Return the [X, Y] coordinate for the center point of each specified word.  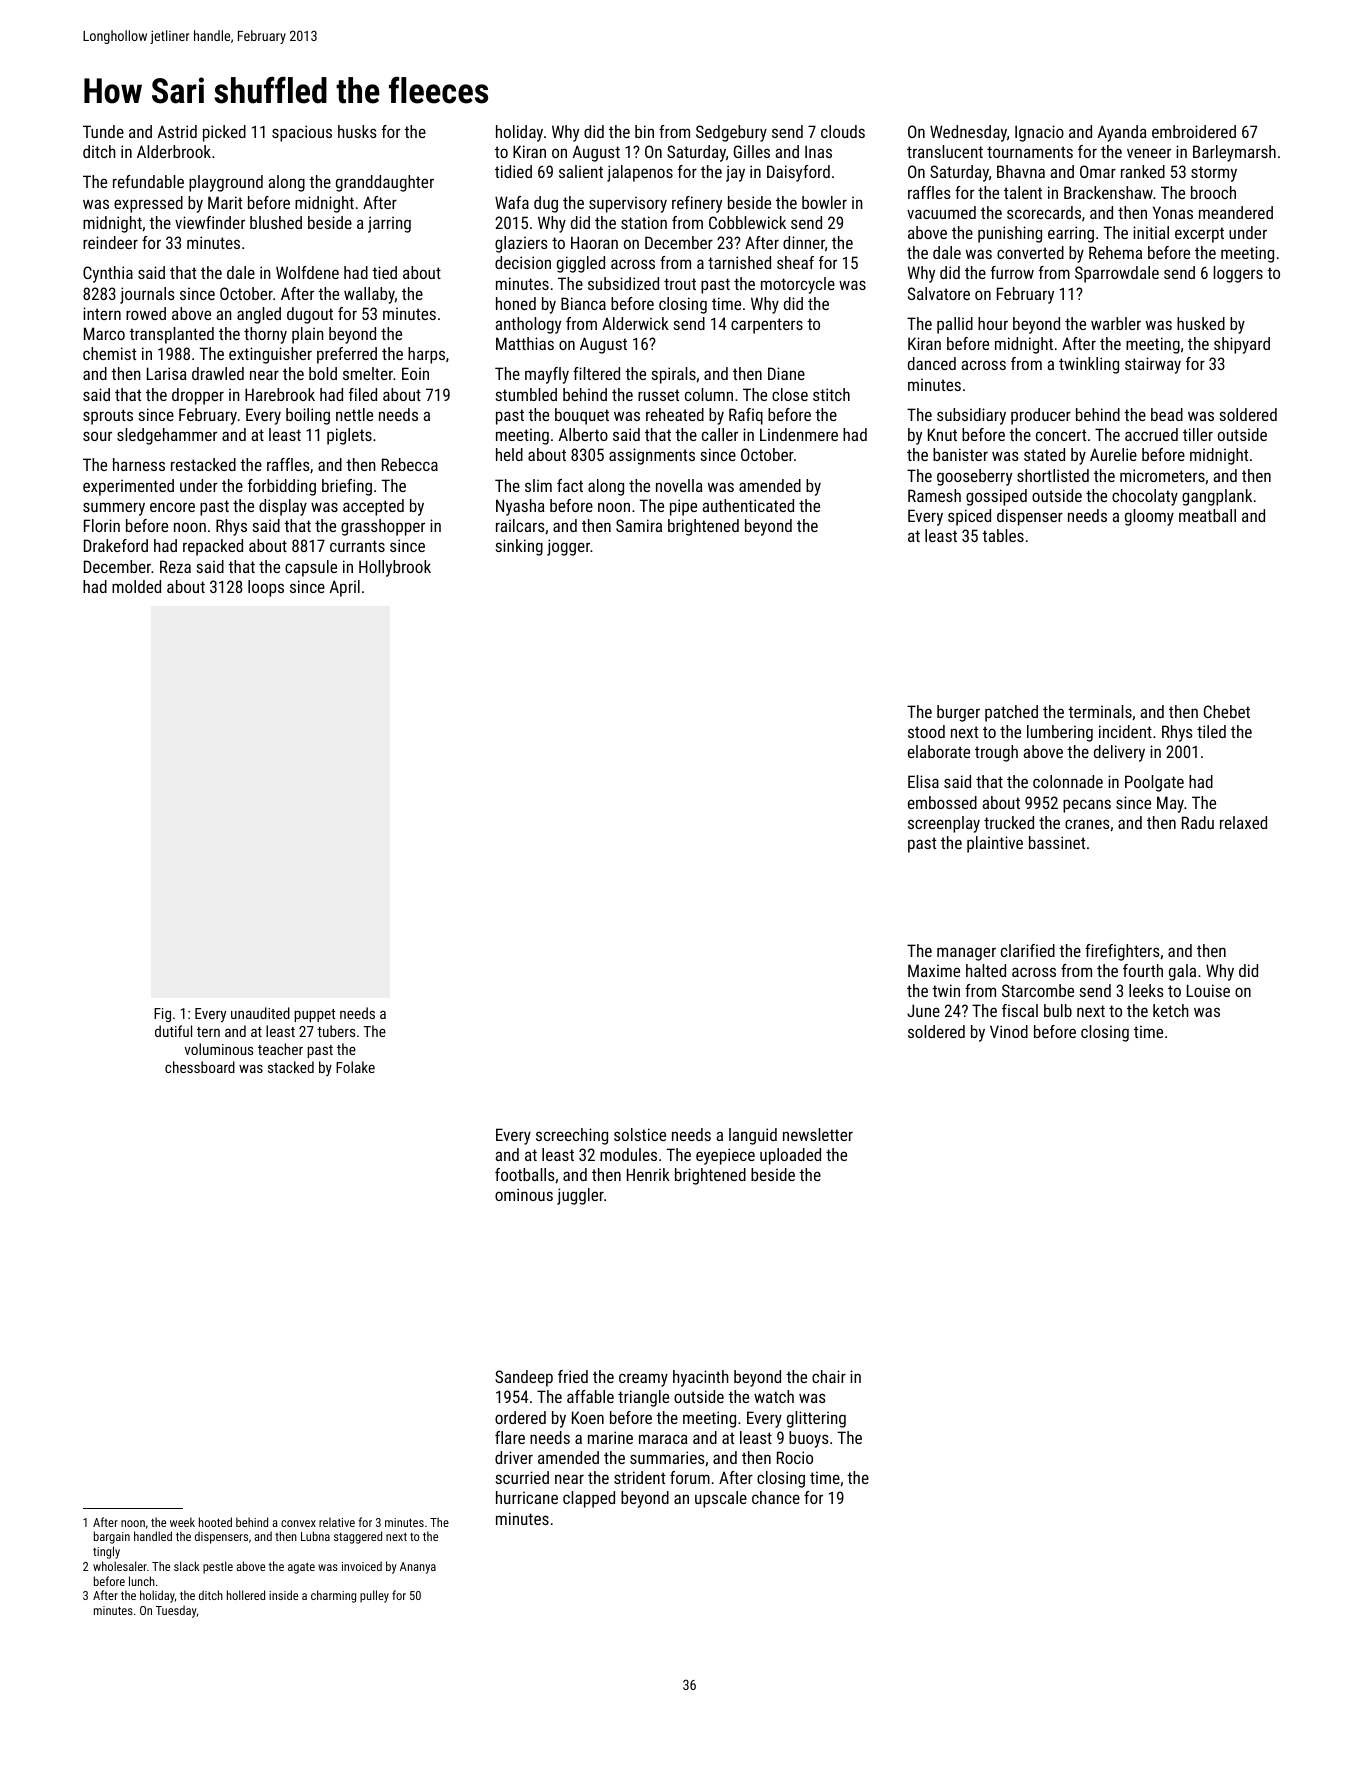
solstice [640, 1134]
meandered [1236, 212]
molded [136, 586]
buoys [809, 1439]
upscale [721, 1499]
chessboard [200, 1067]
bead [1167, 414]
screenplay [944, 824]
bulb [1058, 1010]
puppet [314, 1015]
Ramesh [934, 495]
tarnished [739, 262]
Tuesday [176, 1611]
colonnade [1068, 781]
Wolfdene [307, 272]
